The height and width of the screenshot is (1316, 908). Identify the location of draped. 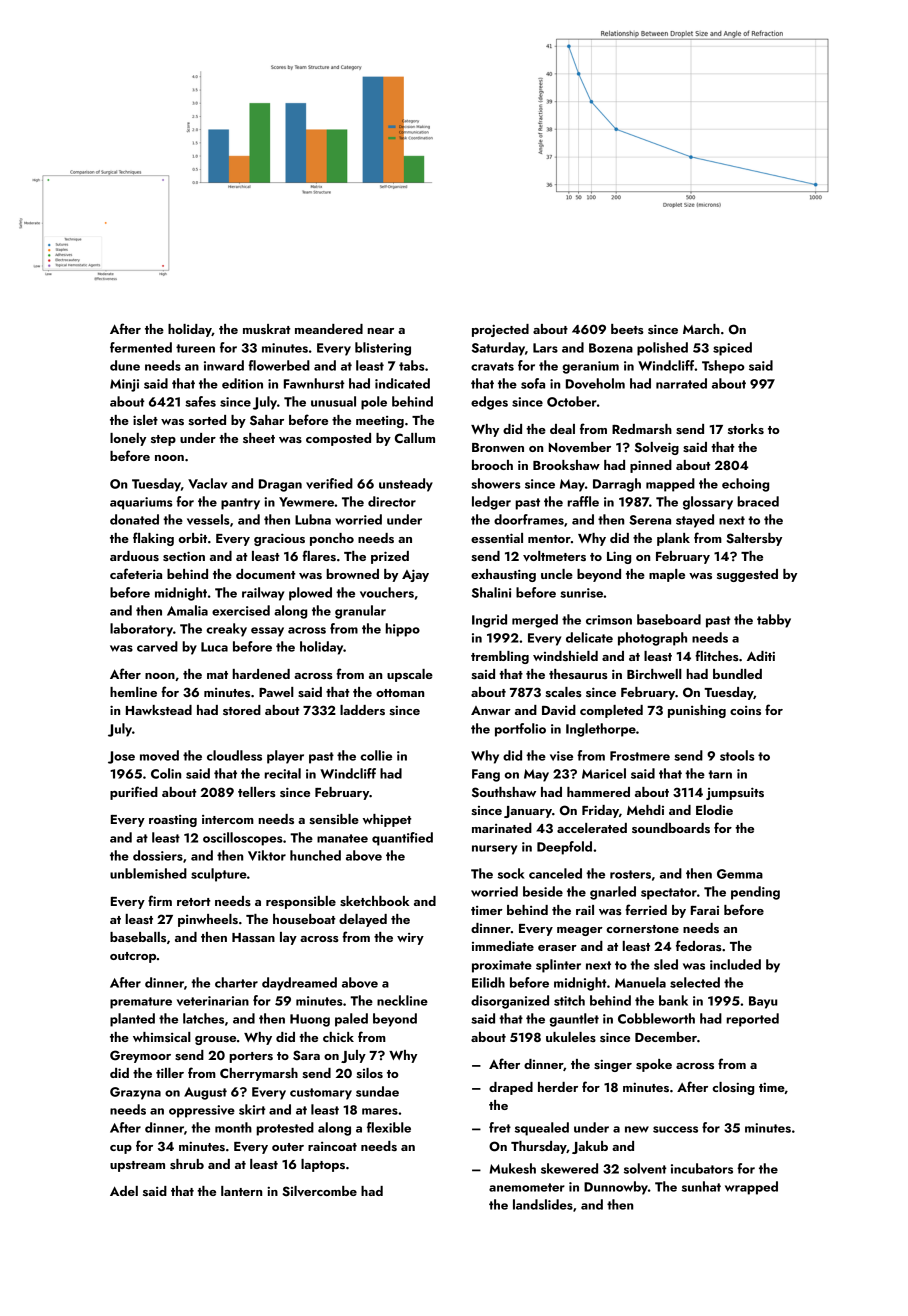
(511, 1088).
